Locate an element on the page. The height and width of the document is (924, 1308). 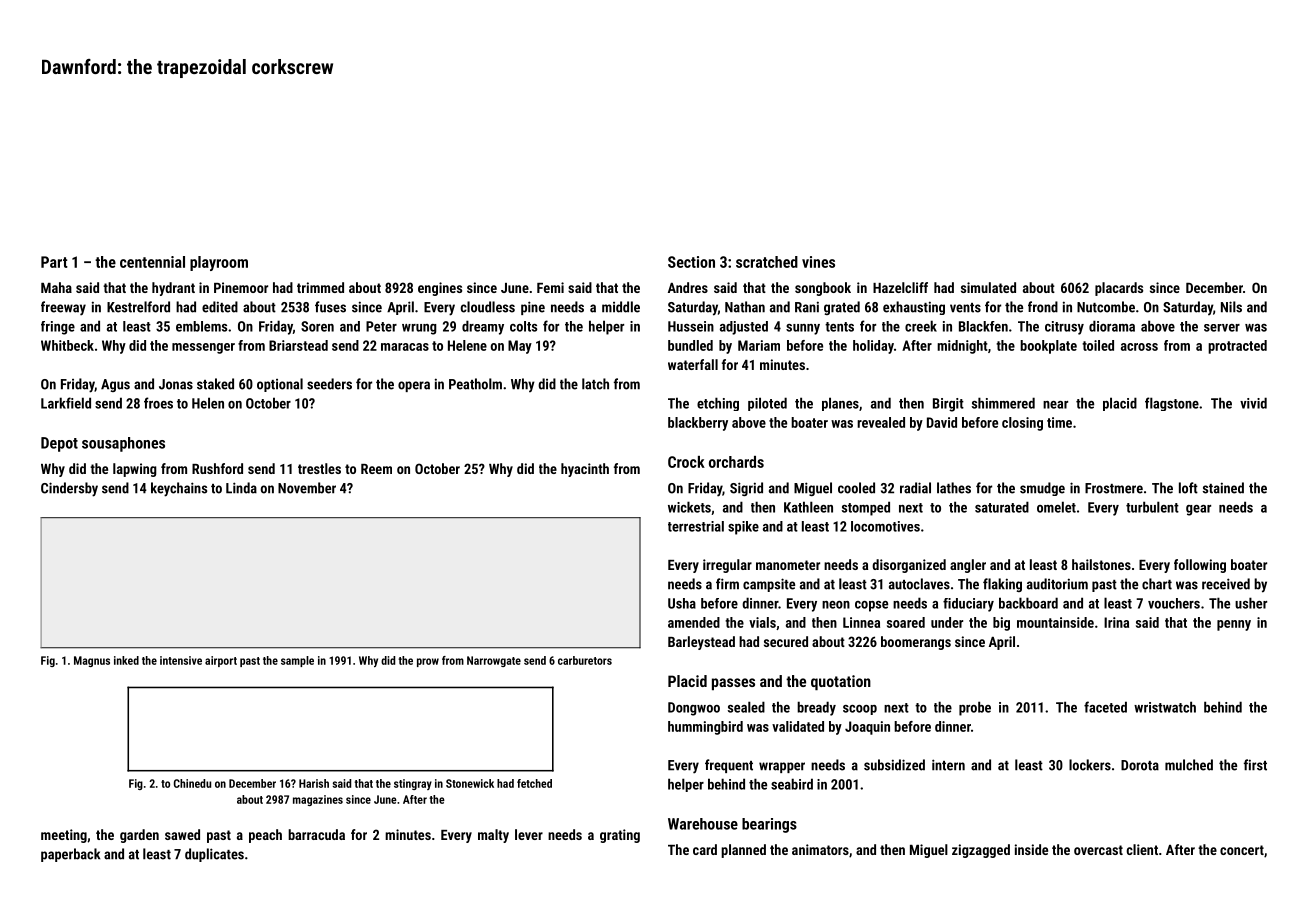
Section is located at coordinates (691, 262).
